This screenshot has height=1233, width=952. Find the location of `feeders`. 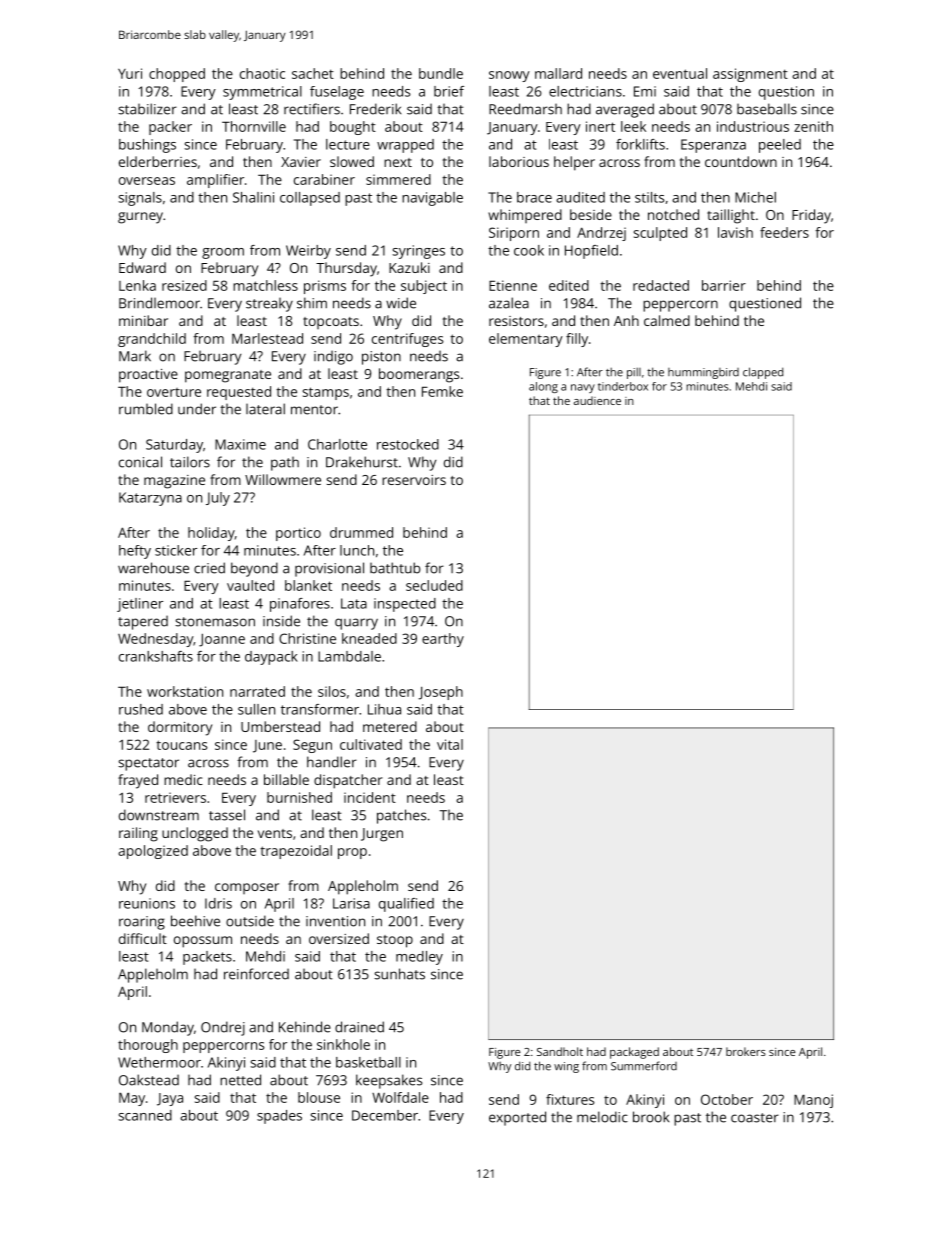

feeders is located at coordinates (784, 232).
